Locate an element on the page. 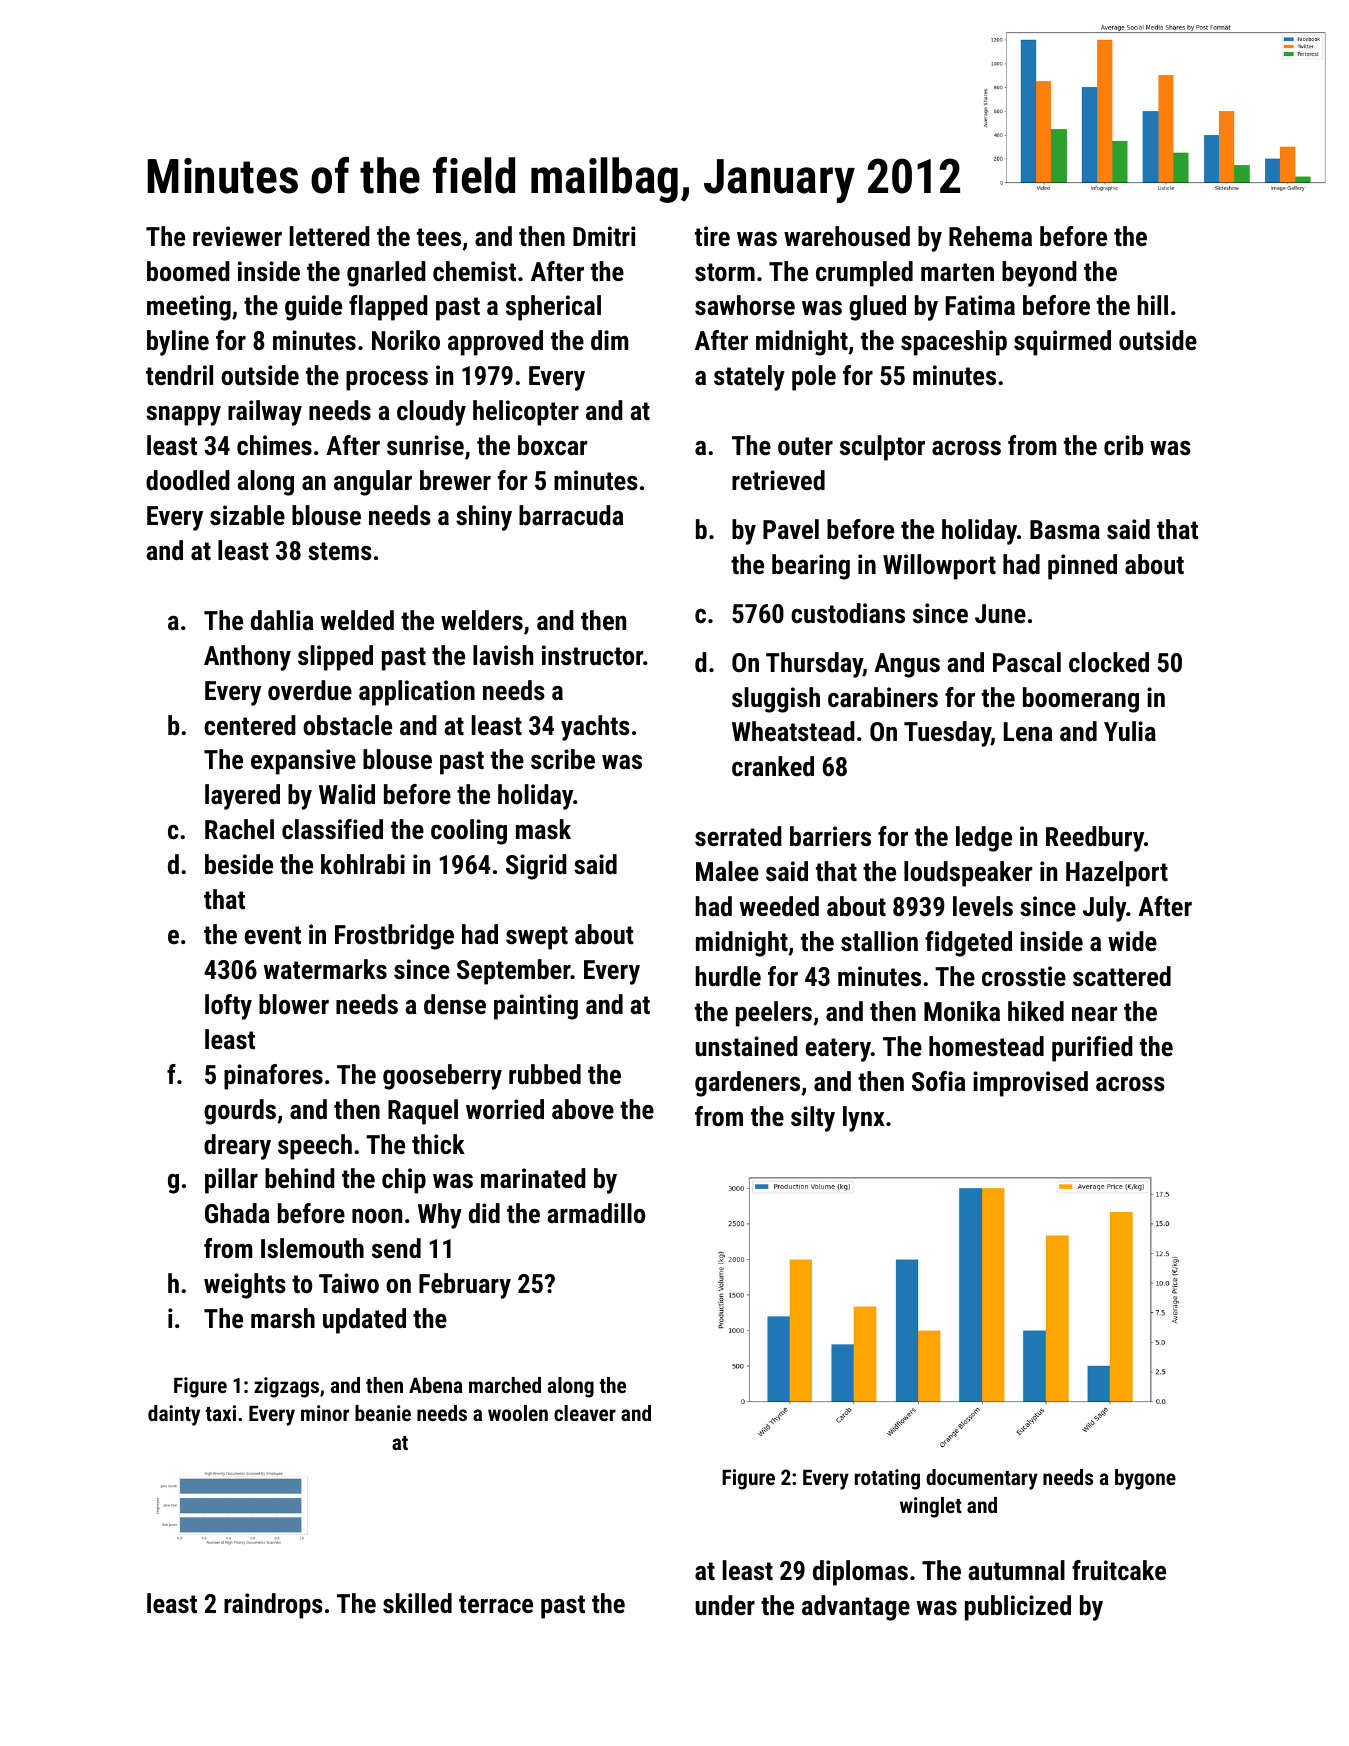  lynx is located at coordinates (864, 1119).
